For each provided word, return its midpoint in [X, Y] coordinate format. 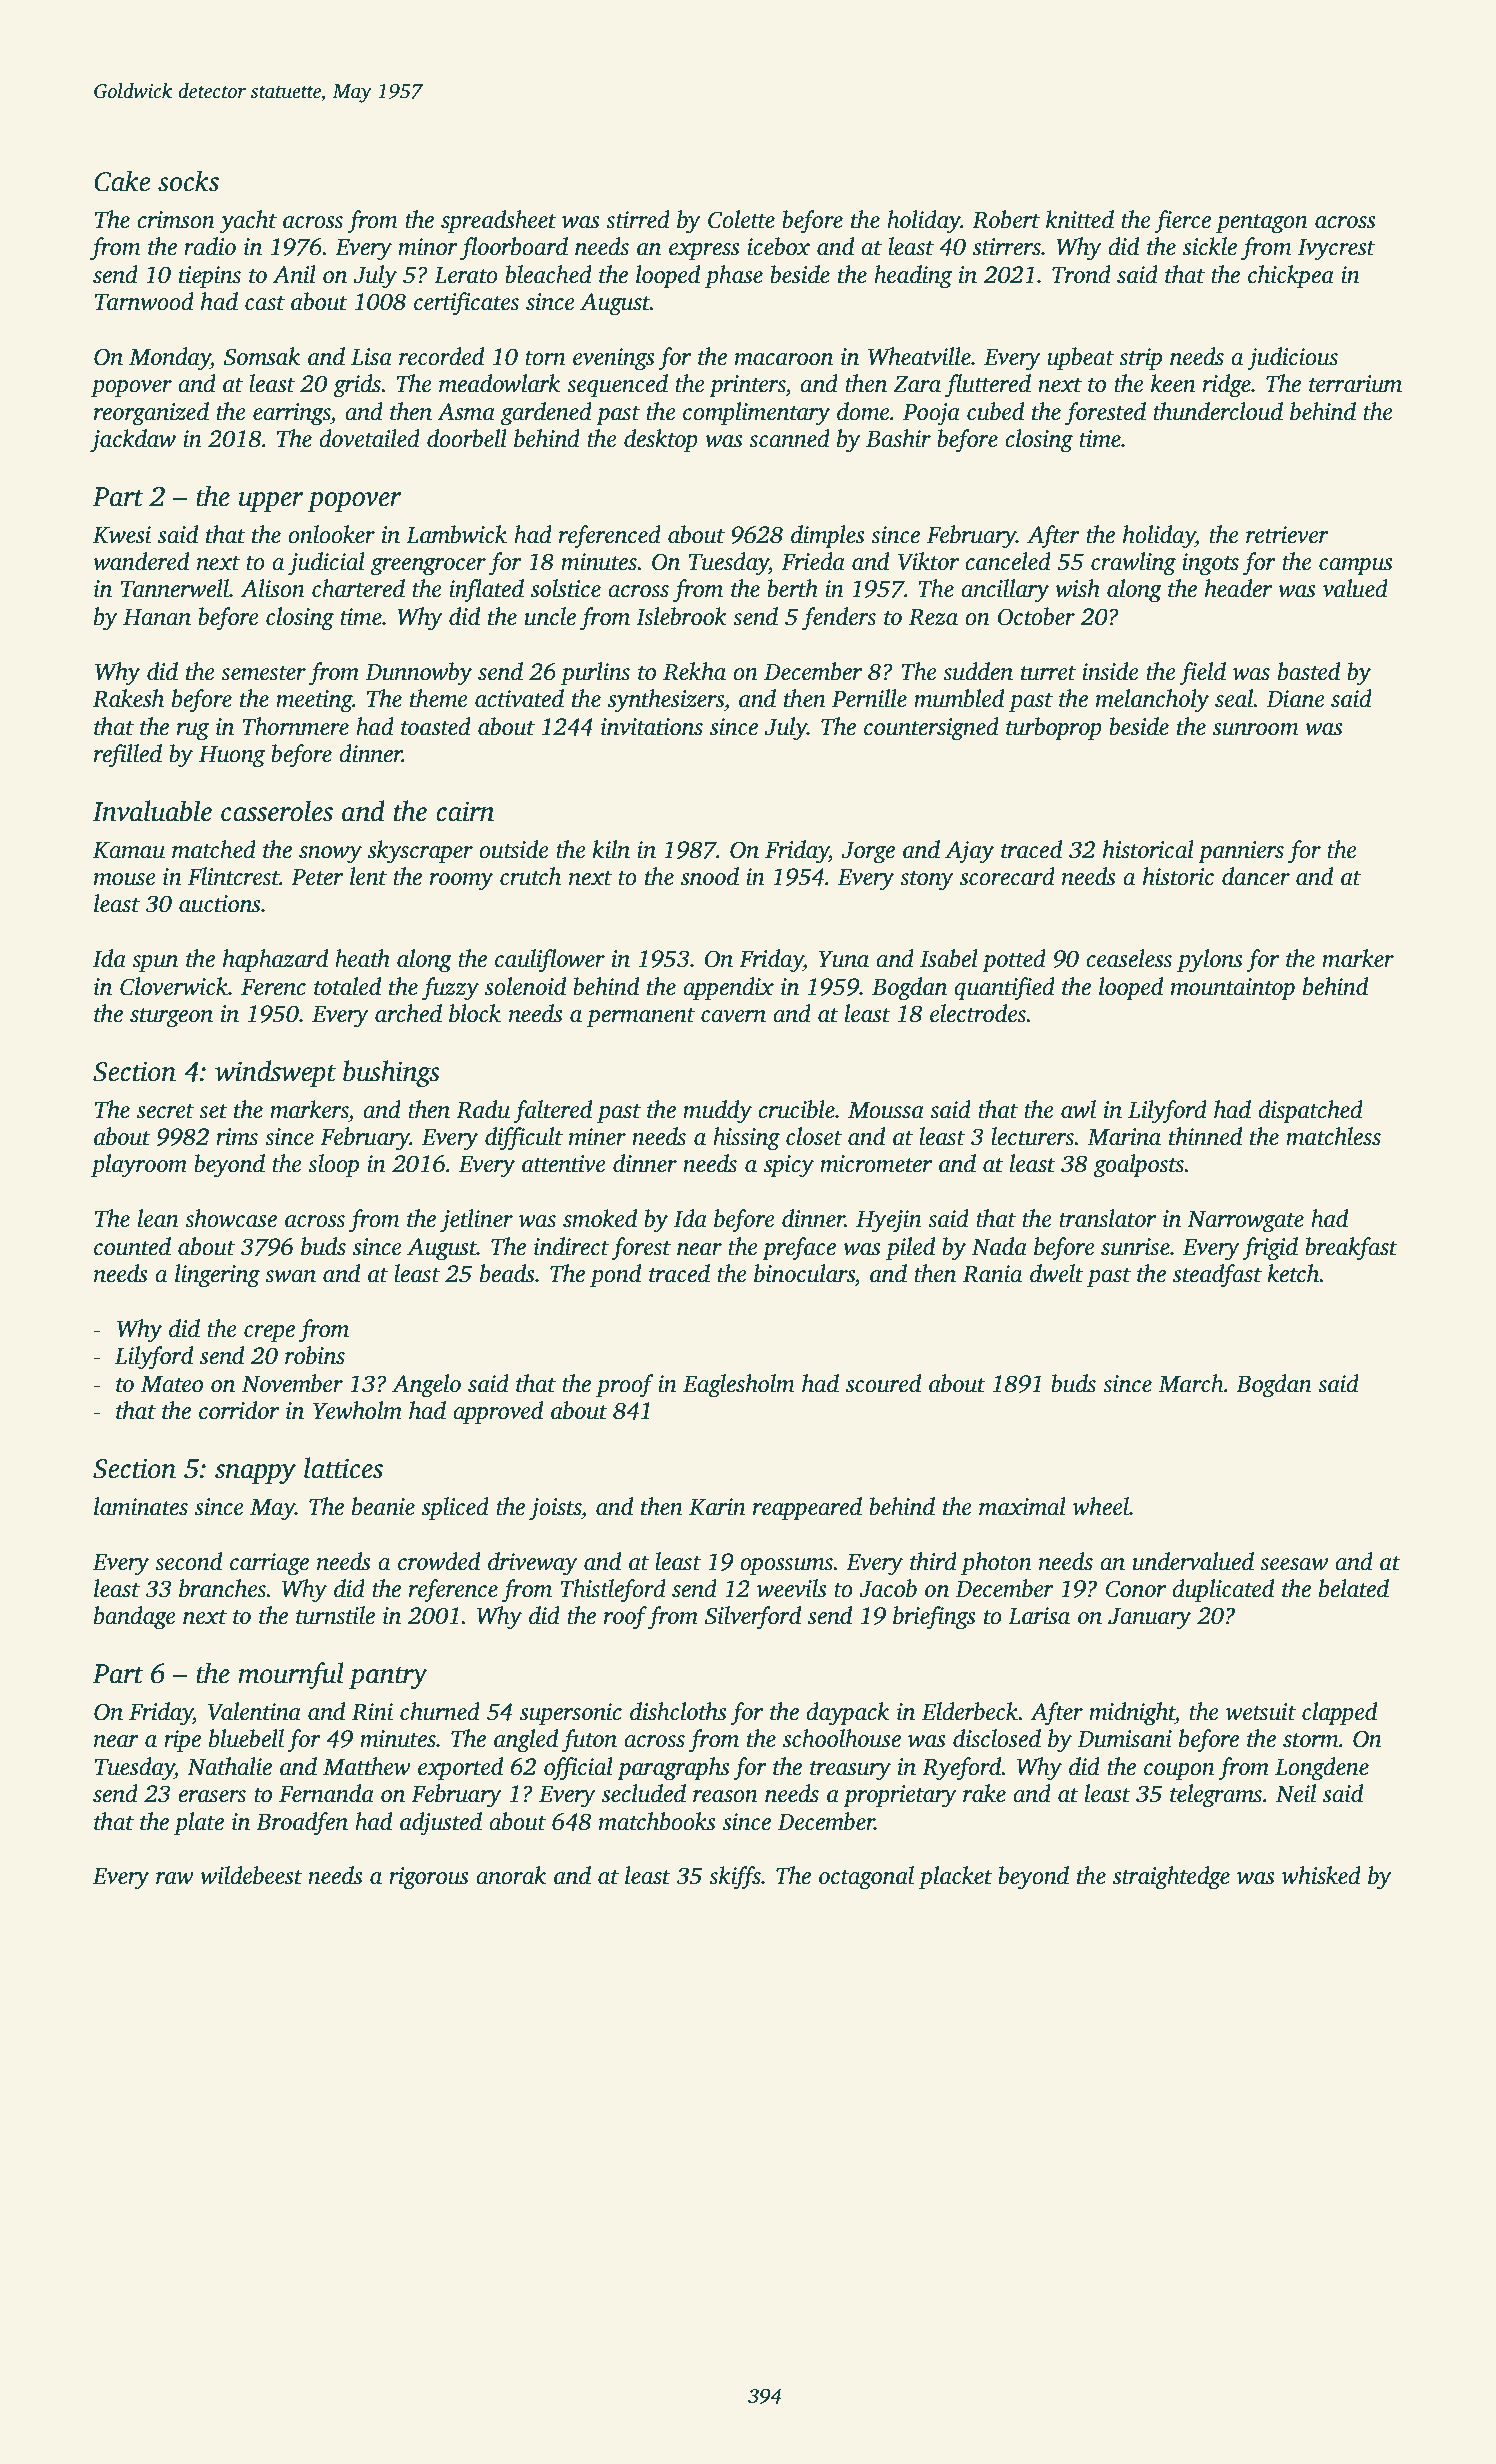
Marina [1124, 1137]
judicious [1292, 359]
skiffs [735, 1878]
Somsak [262, 356]
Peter [317, 877]
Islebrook [681, 616]
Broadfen [302, 1824]
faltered [552, 1112]
